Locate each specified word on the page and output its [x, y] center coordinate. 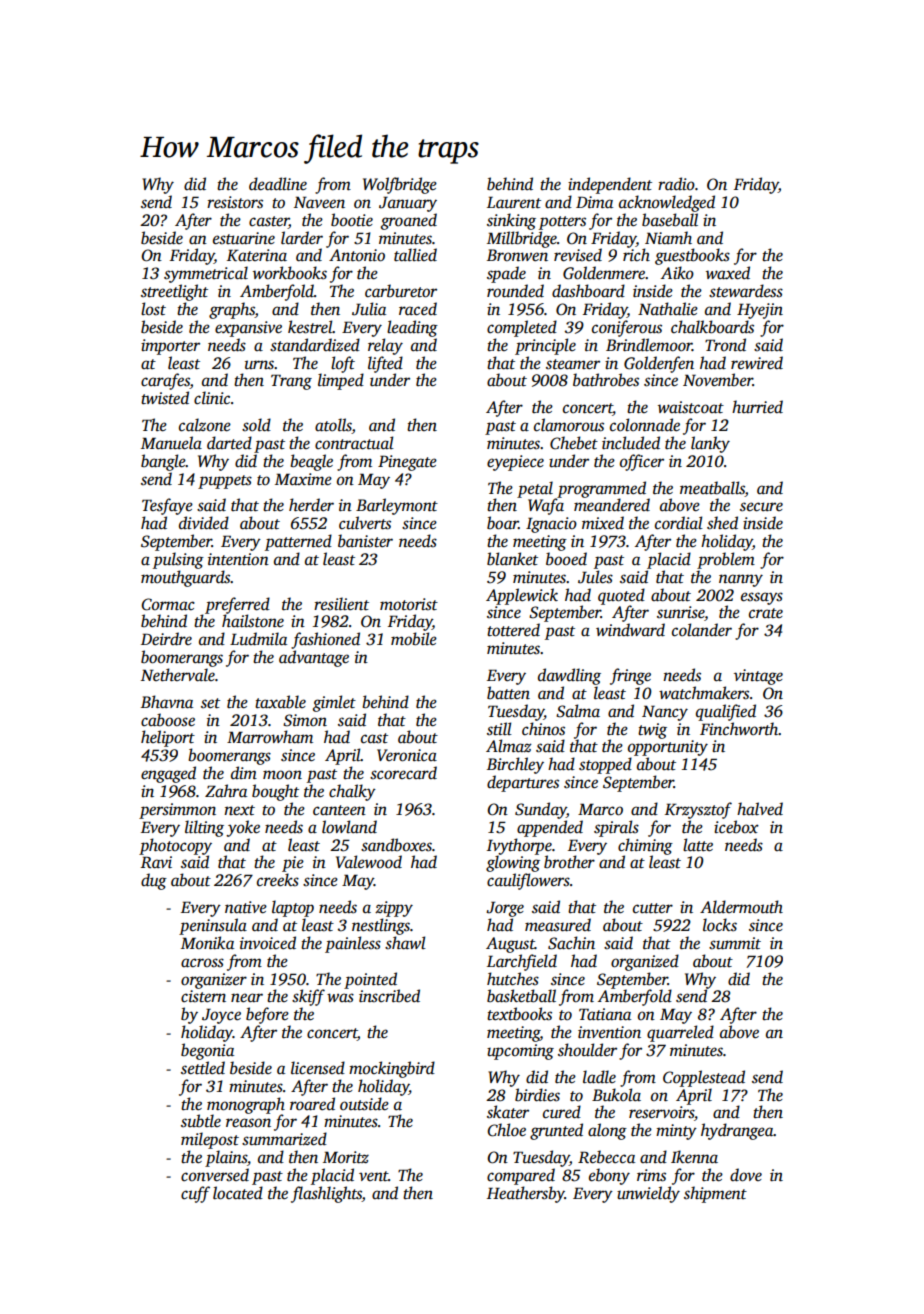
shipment [715, 1194]
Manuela [171, 443]
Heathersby [526, 1194]
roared [312, 1103]
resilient [341, 604]
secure [761, 507]
